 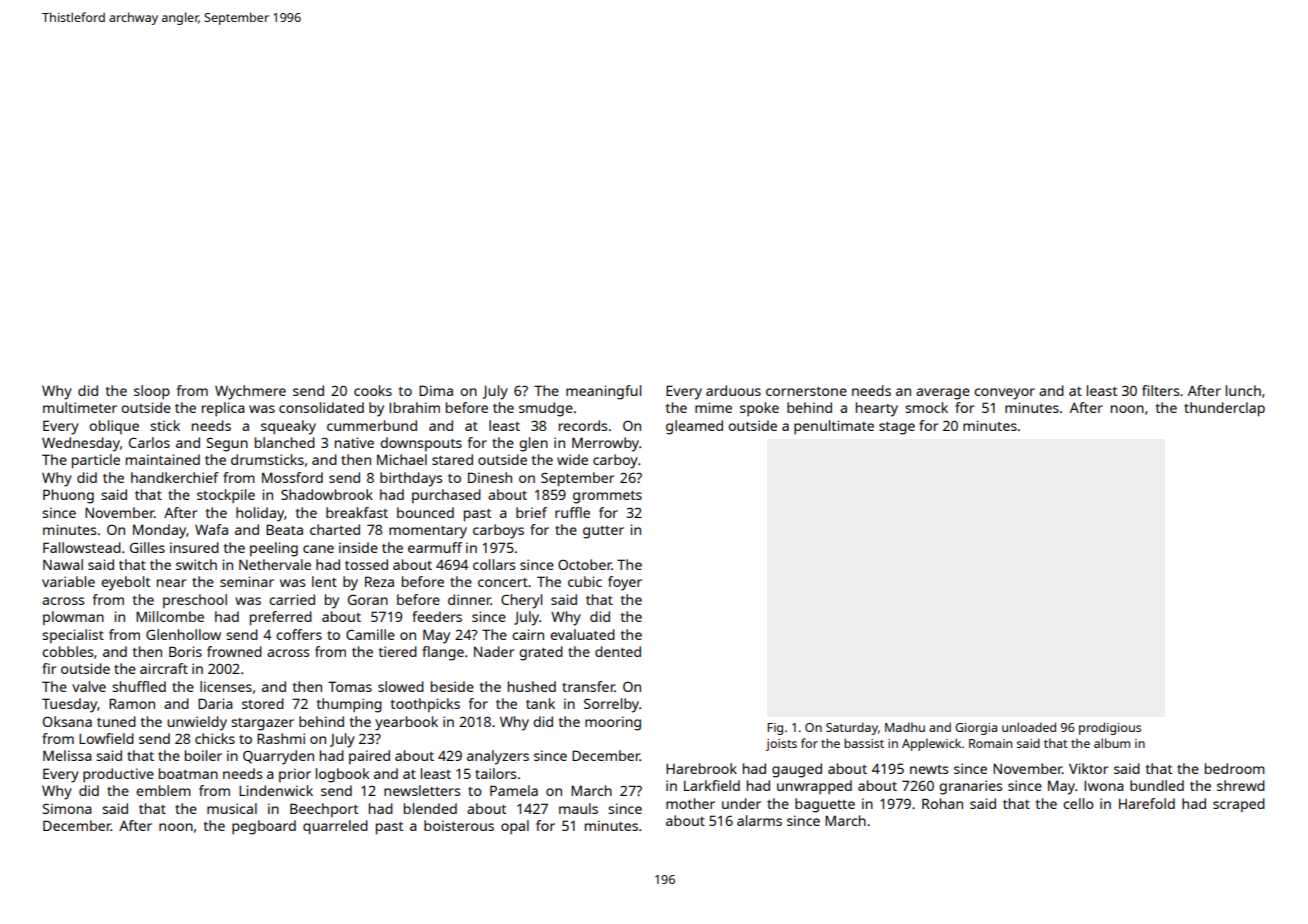 What do you see at coordinates (1110, 728) in the document?
I see `prodigious` at bounding box center [1110, 728].
